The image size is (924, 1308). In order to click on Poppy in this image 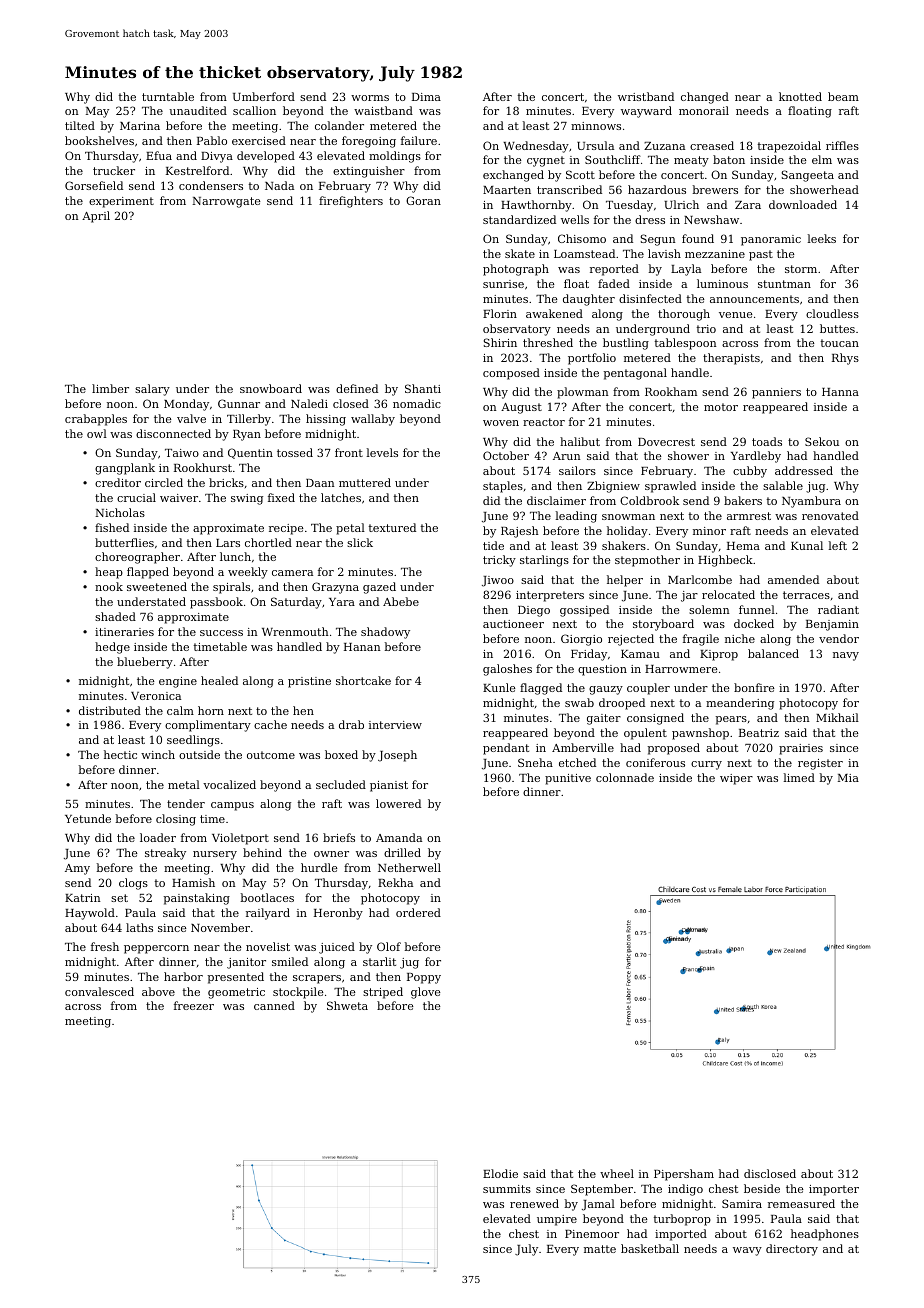, I will do `click(424, 978)`.
